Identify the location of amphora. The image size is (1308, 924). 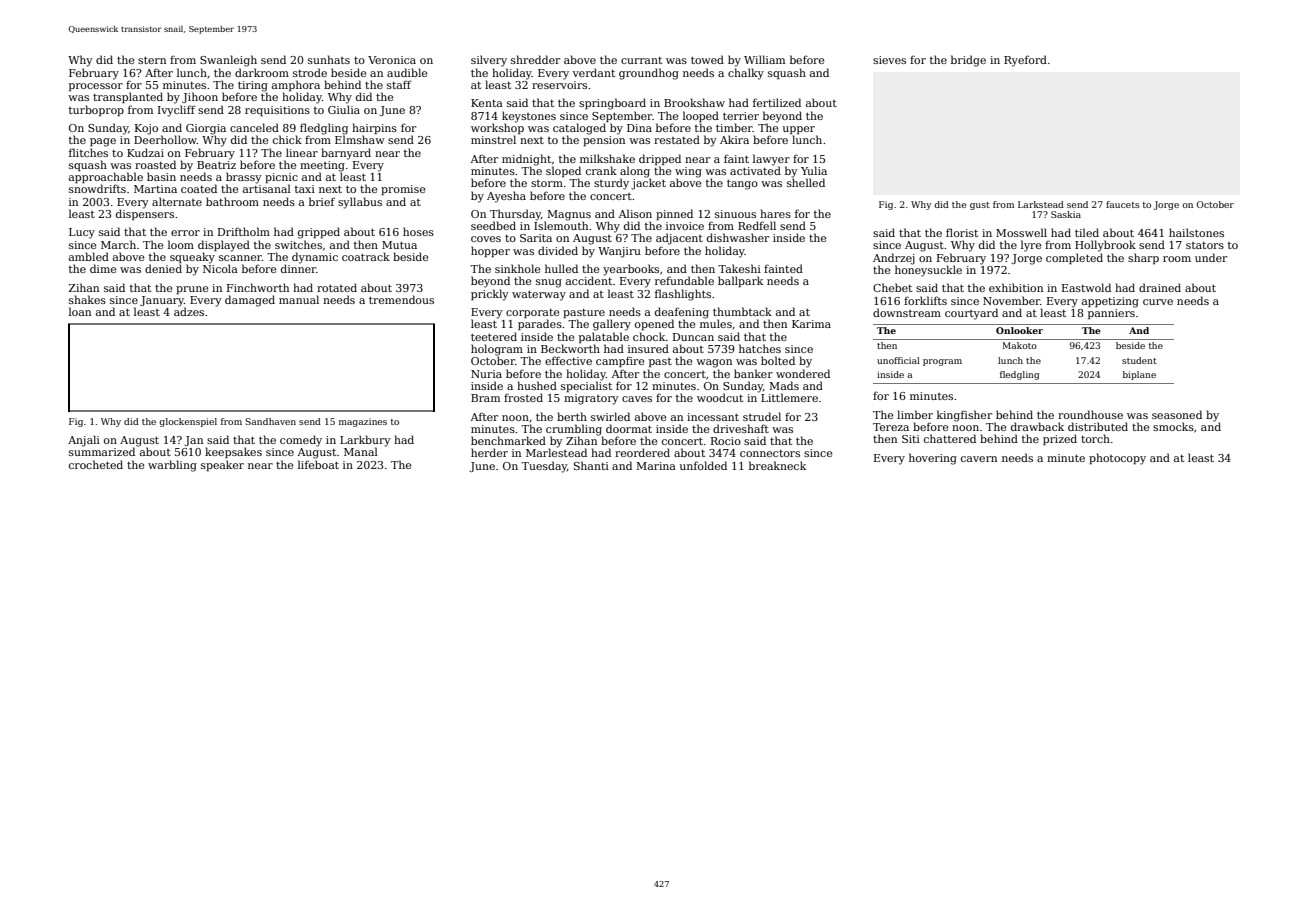
(296, 85).
